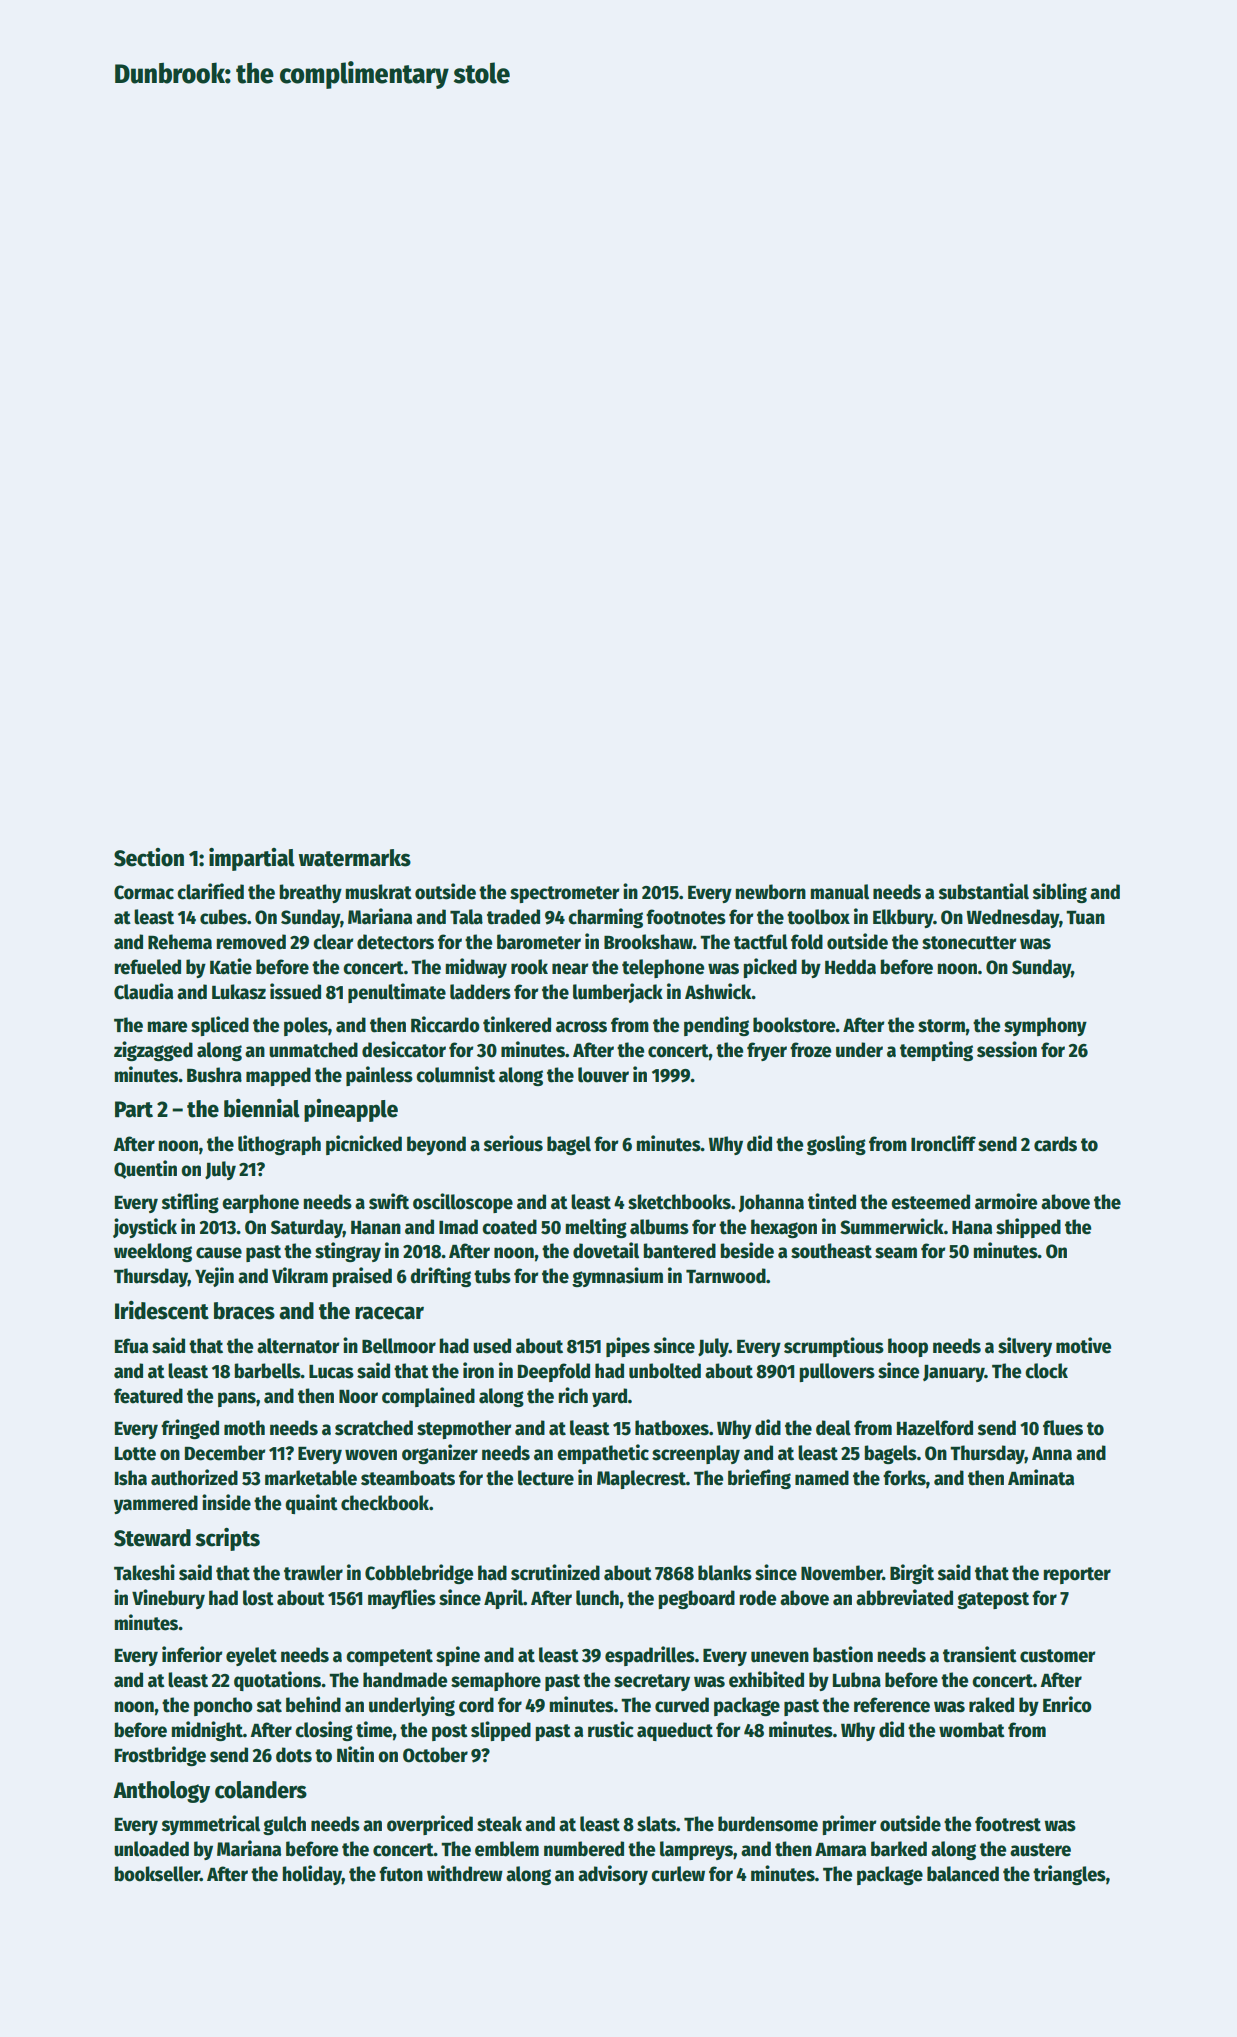 The width and height of the document is (1237, 2037). I want to click on newborn, so click(770, 892).
